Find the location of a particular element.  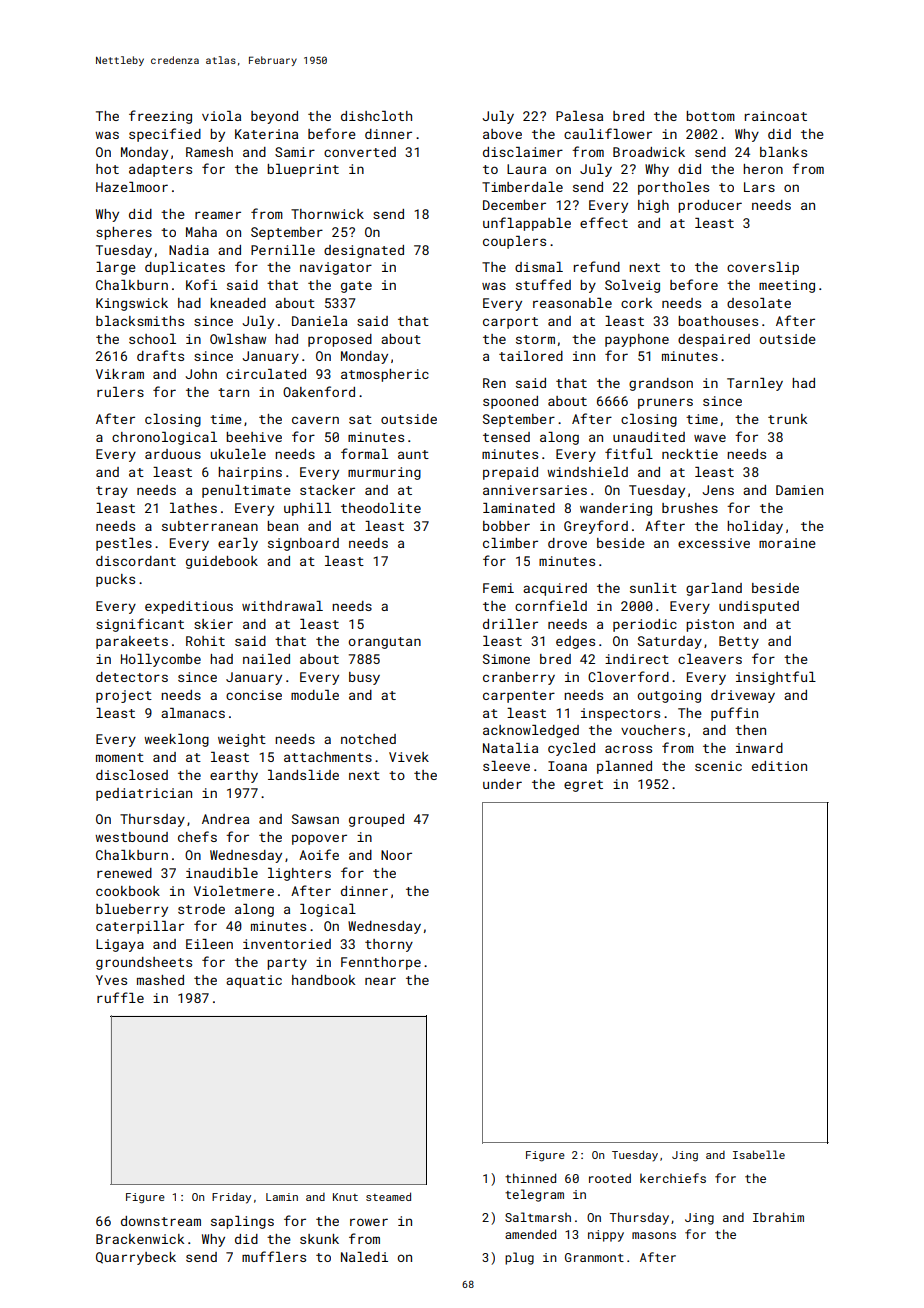

bottom is located at coordinates (710, 116).
